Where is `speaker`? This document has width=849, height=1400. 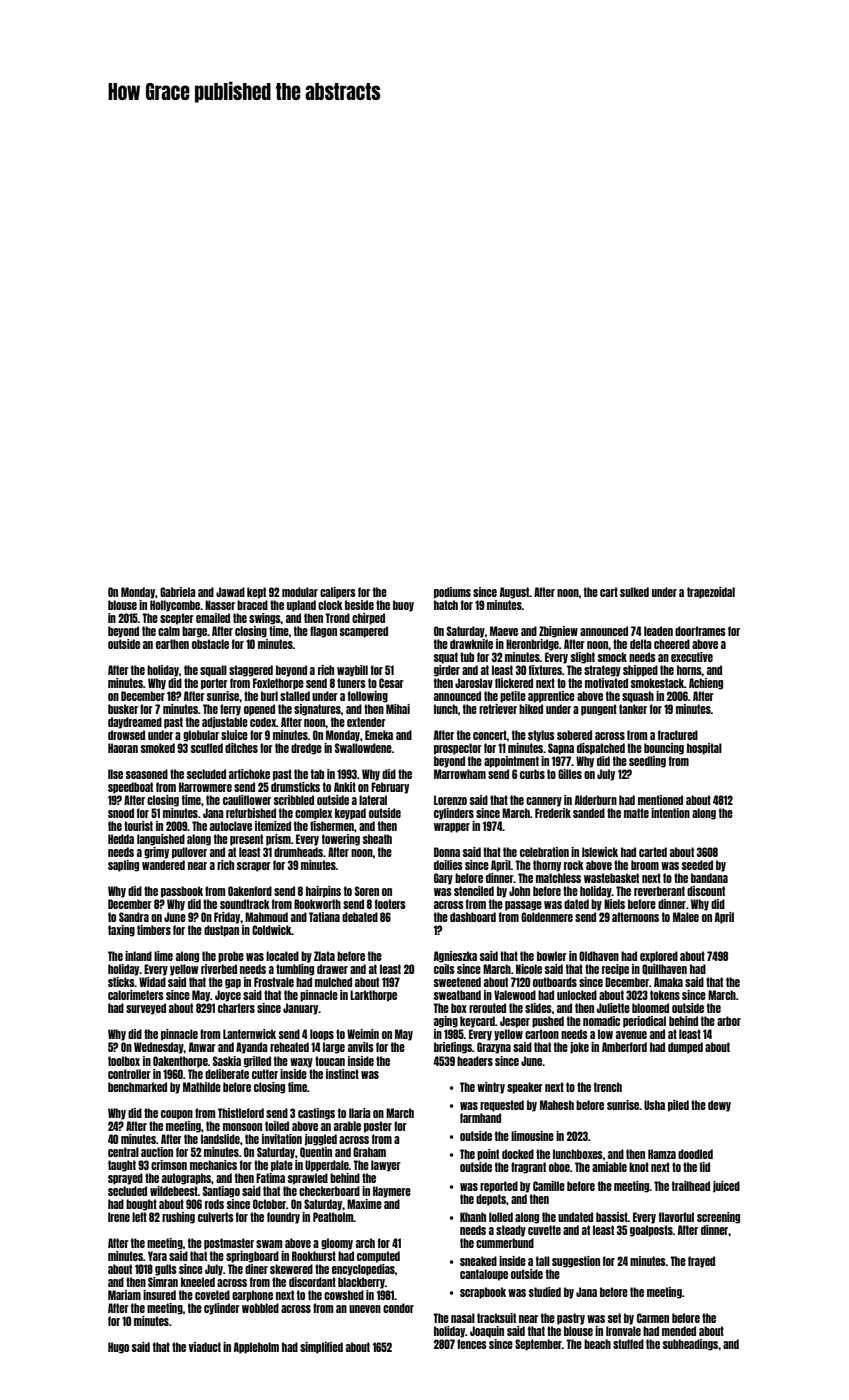 speaker is located at coordinates (525, 1088).
